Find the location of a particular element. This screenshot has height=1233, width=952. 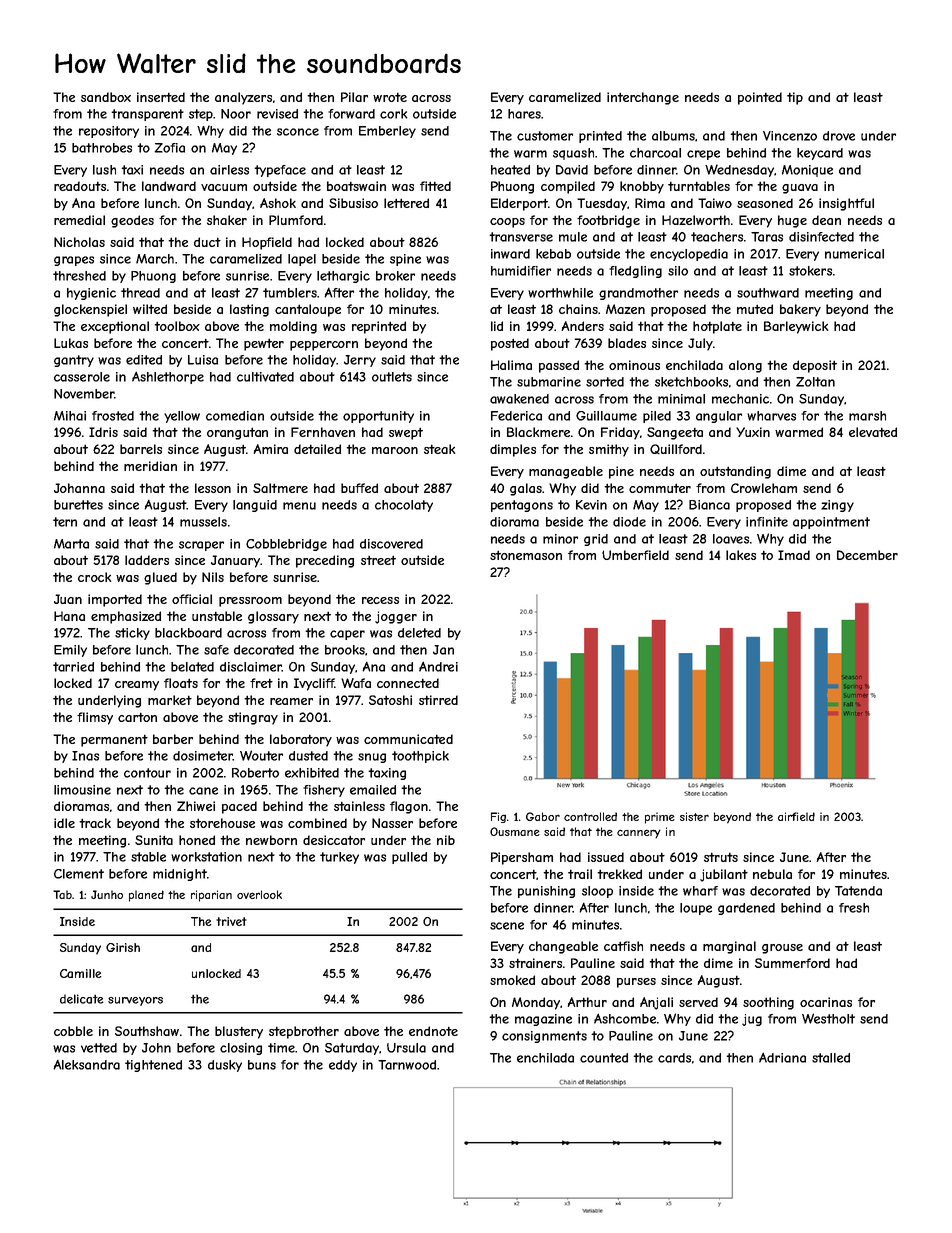

interchange is located at coordinates (643, 98).
